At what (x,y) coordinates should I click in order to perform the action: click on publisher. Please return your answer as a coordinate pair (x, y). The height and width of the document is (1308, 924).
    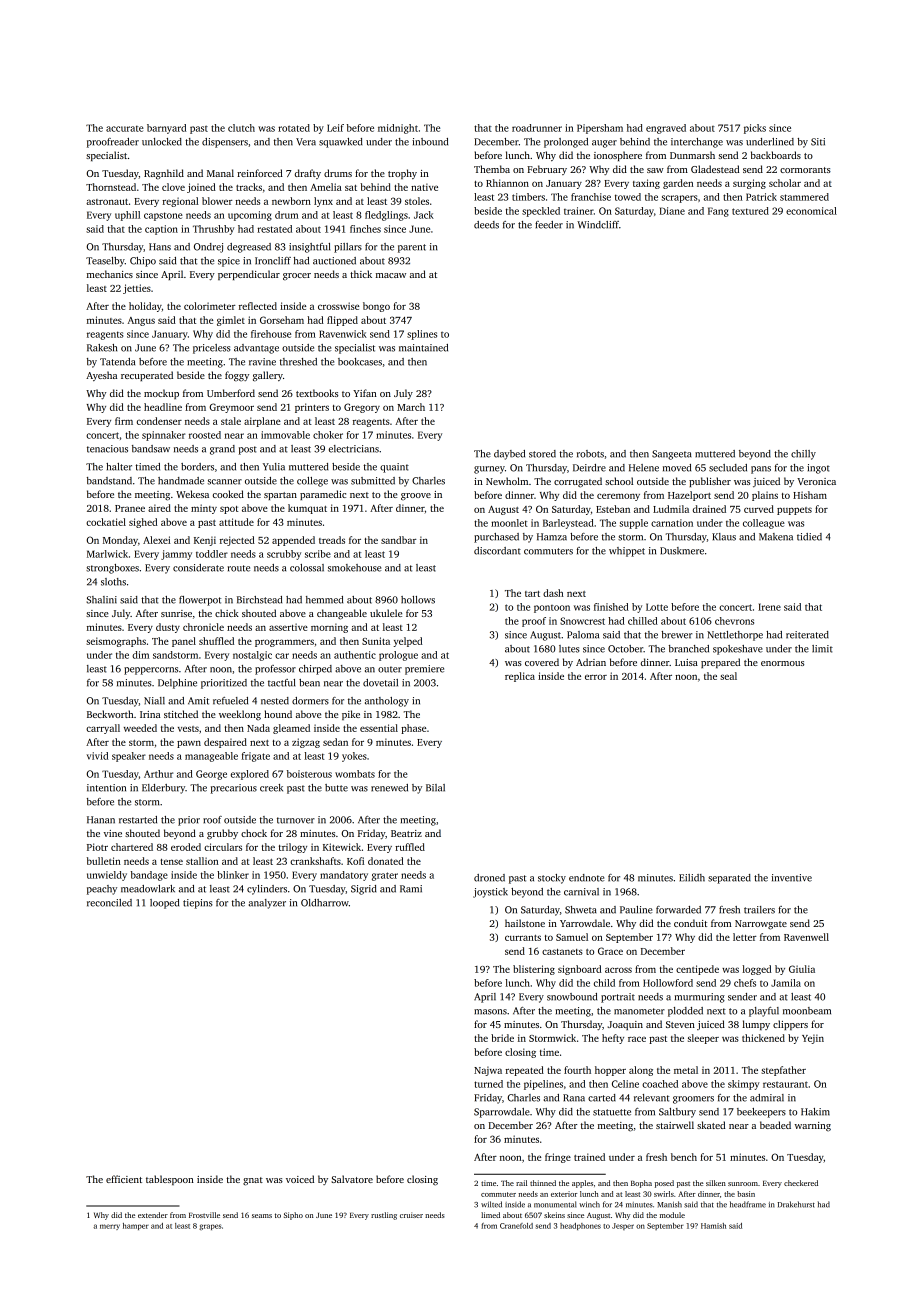
    Looking at the image, I should click on (710, 482).
